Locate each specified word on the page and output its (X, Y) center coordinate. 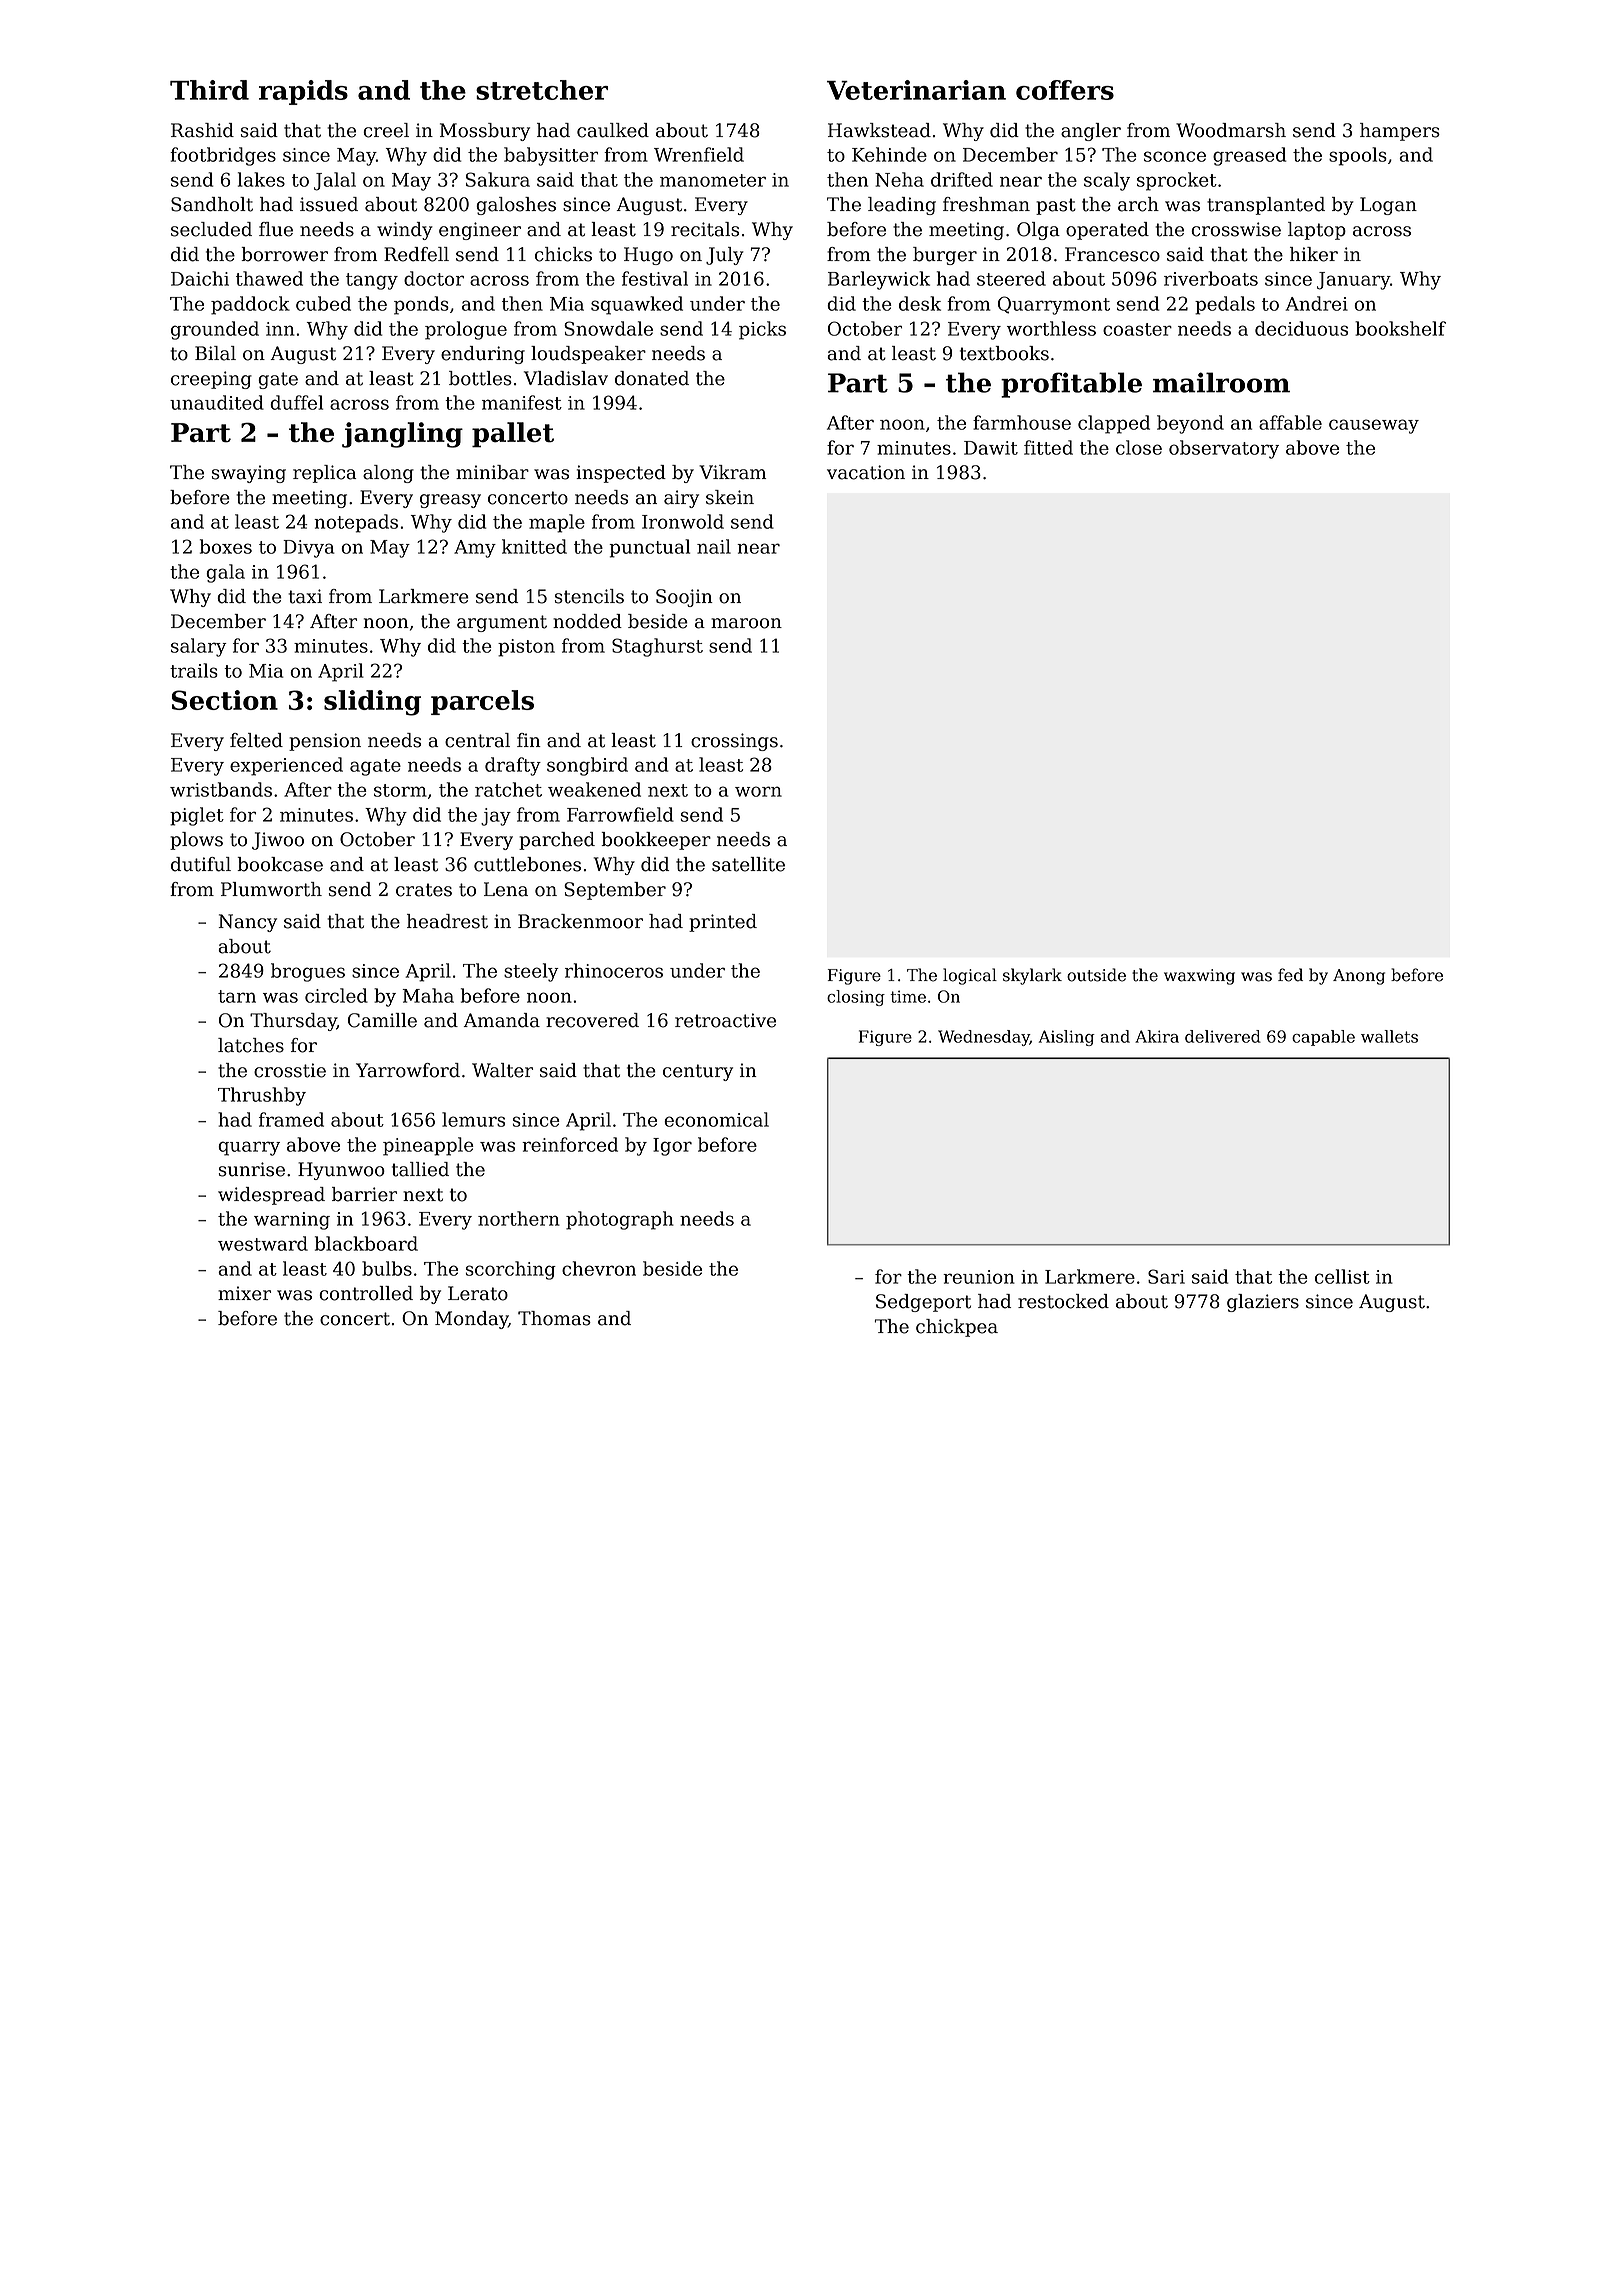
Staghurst (657, 647)
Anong (1359, 977)
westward (263, 1243)
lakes (261, 179)
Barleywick (879, 280)
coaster (1137, 329)
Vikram (732, 472)
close (1139, 447)
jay (496, 817)
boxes (226, 546)
